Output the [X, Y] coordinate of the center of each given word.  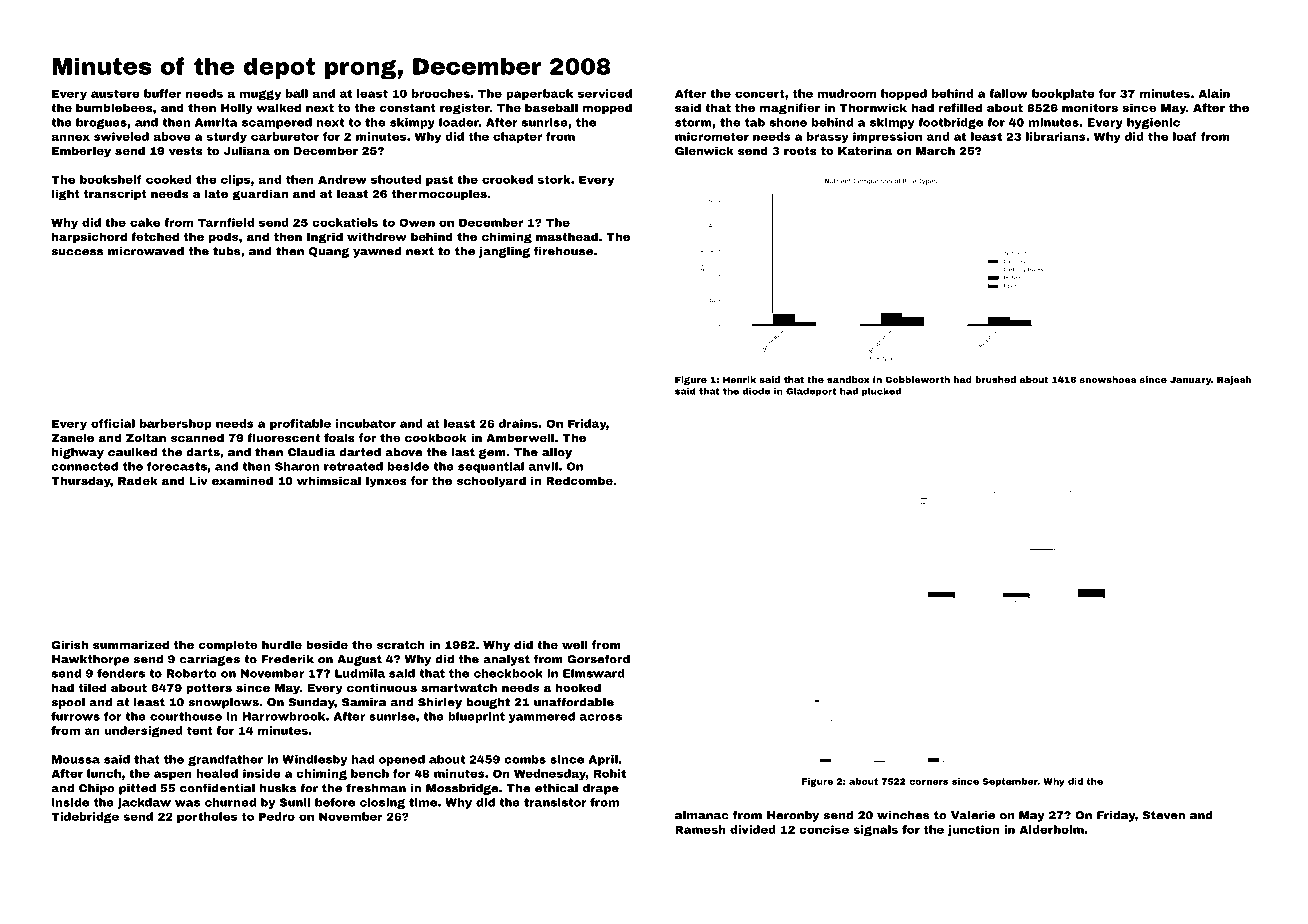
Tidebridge [85, 817]
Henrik [739, 379]
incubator [366, 423]
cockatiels [345, 222]
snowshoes [1108, 379]
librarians [1056, 136]
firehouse [563, 251]
